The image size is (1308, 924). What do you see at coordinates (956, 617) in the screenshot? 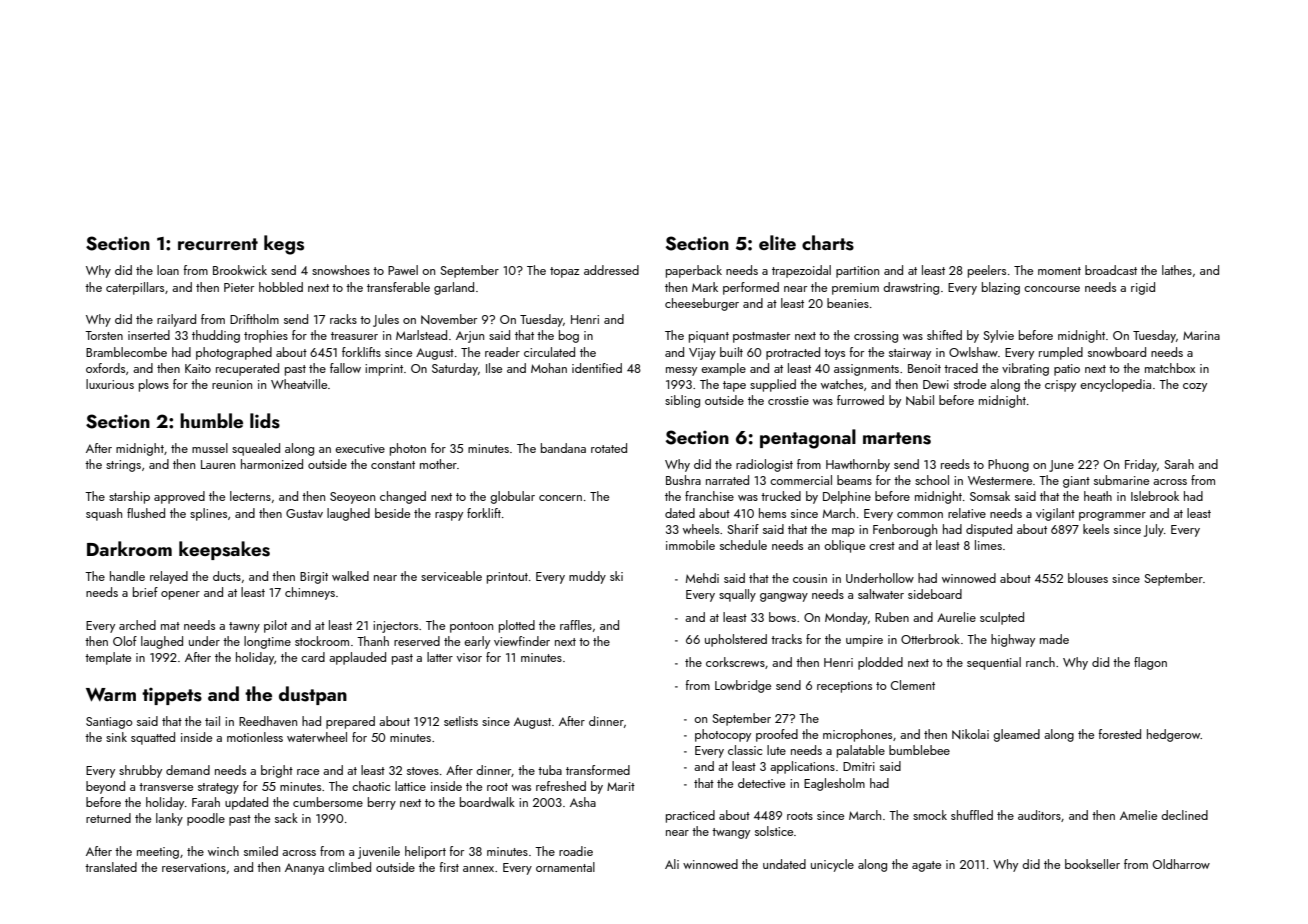
I see `Aurelie` at bounding box center [956, 617].
